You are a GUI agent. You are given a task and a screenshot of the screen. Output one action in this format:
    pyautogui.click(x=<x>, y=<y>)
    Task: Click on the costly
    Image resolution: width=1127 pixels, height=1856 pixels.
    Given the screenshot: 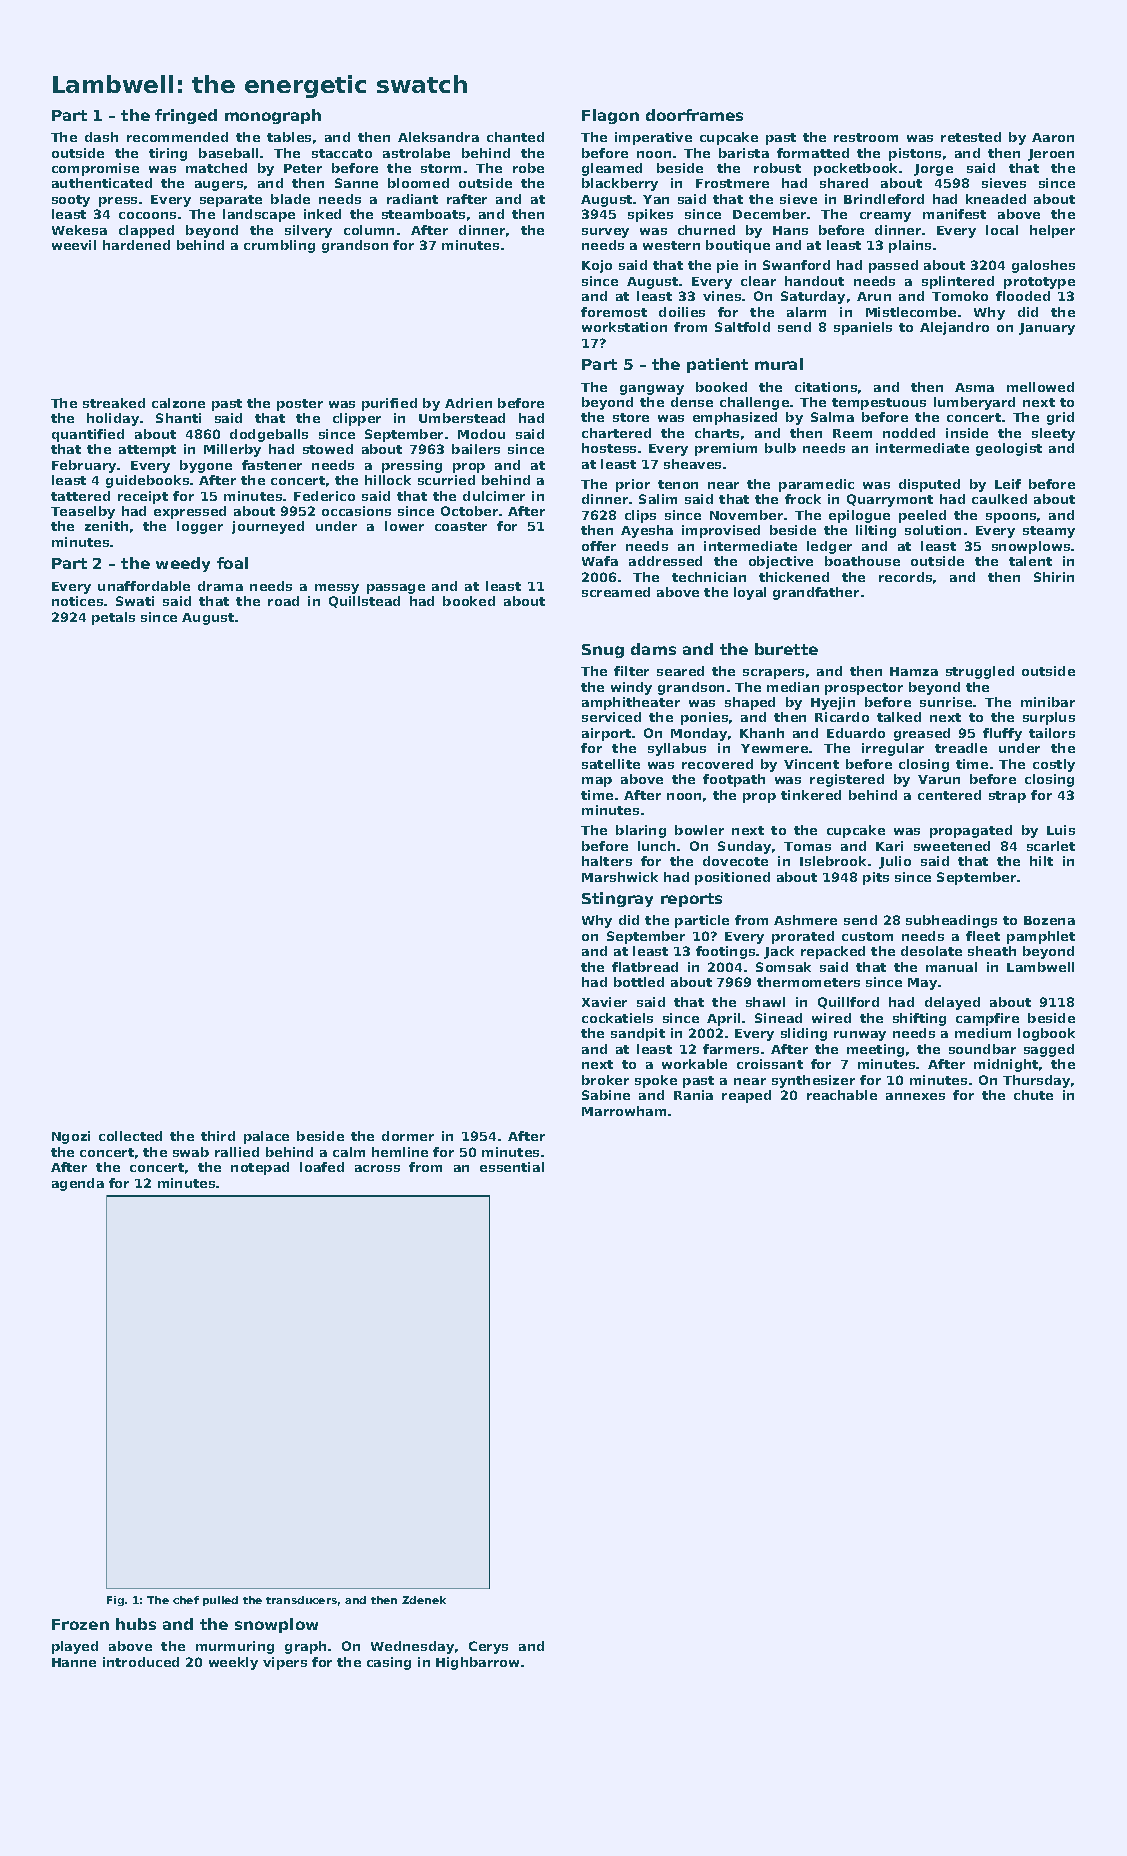 What is the action you would take?
    pyautogui.click(x=1054, y=765)
